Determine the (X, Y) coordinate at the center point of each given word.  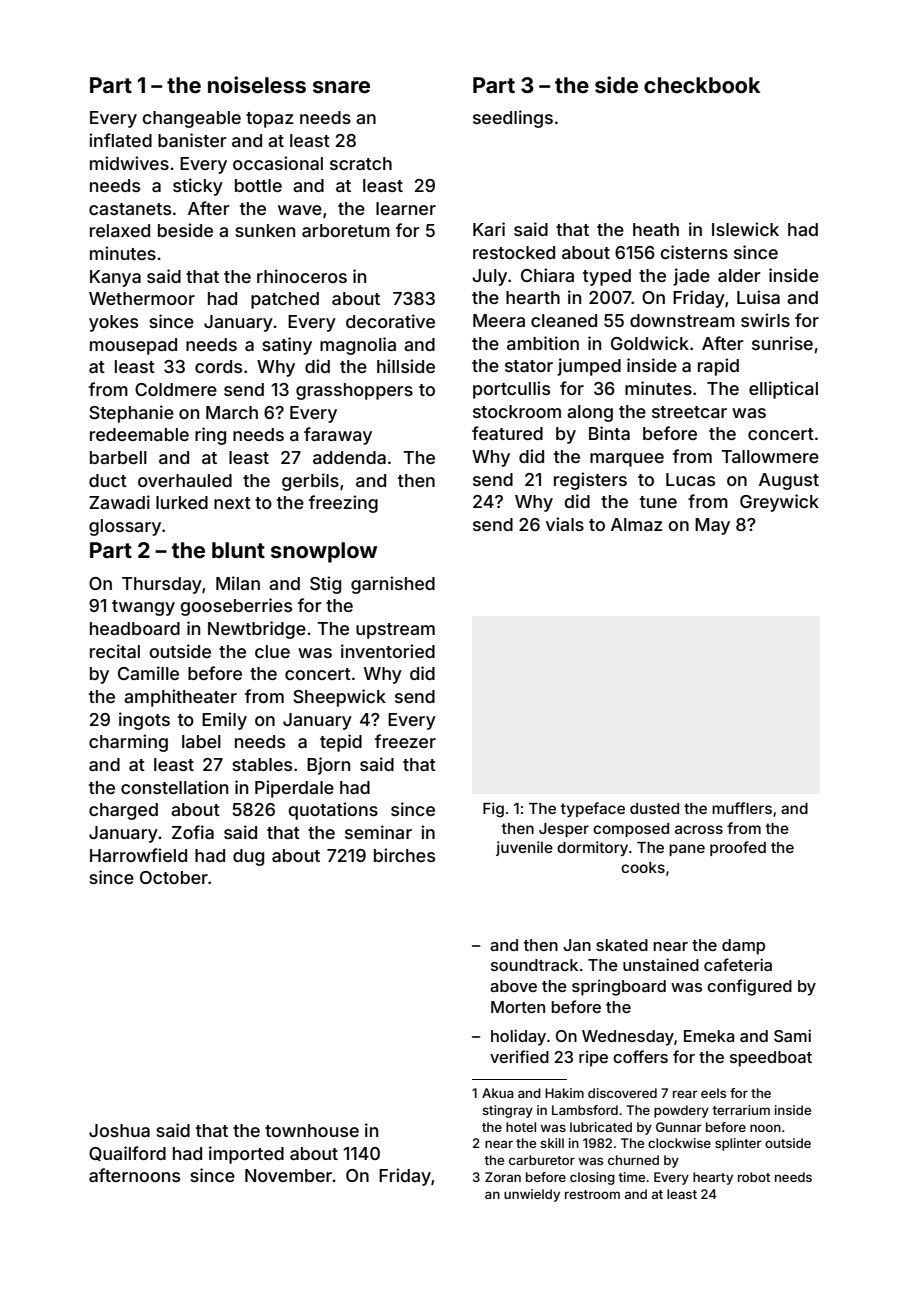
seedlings (513, 119)
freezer (405, 741)
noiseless (257, 84)
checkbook (702, 85)
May (712, 526)
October (174, 877)
